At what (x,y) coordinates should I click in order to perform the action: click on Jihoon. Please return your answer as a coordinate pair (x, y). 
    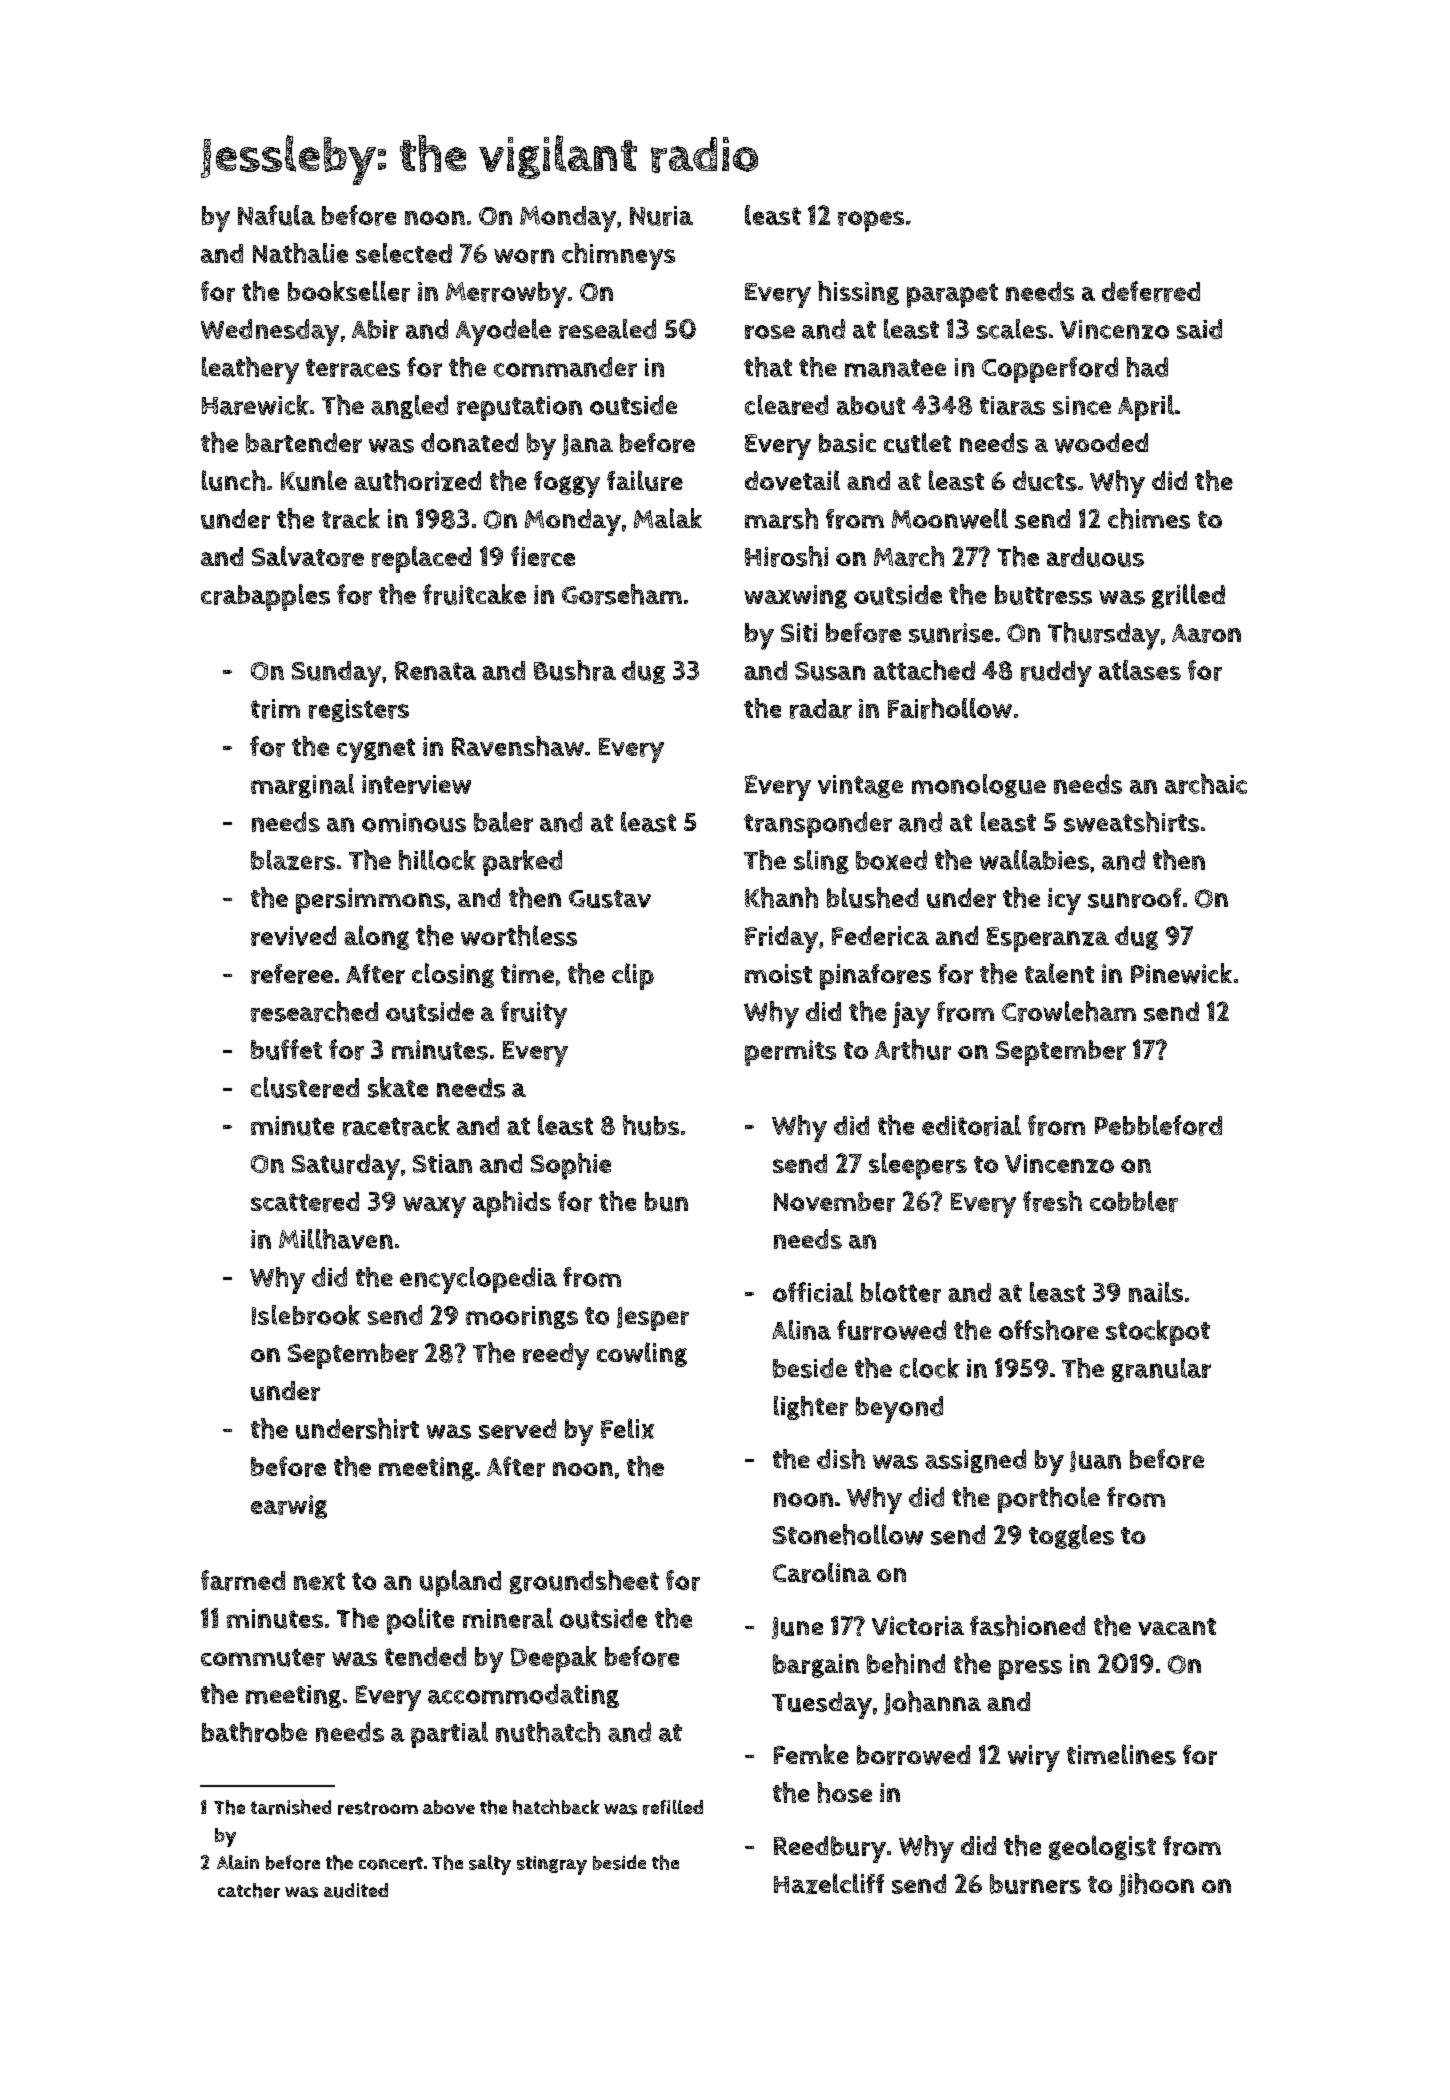
    Looking at the image, I should click on (1156, 1885).
